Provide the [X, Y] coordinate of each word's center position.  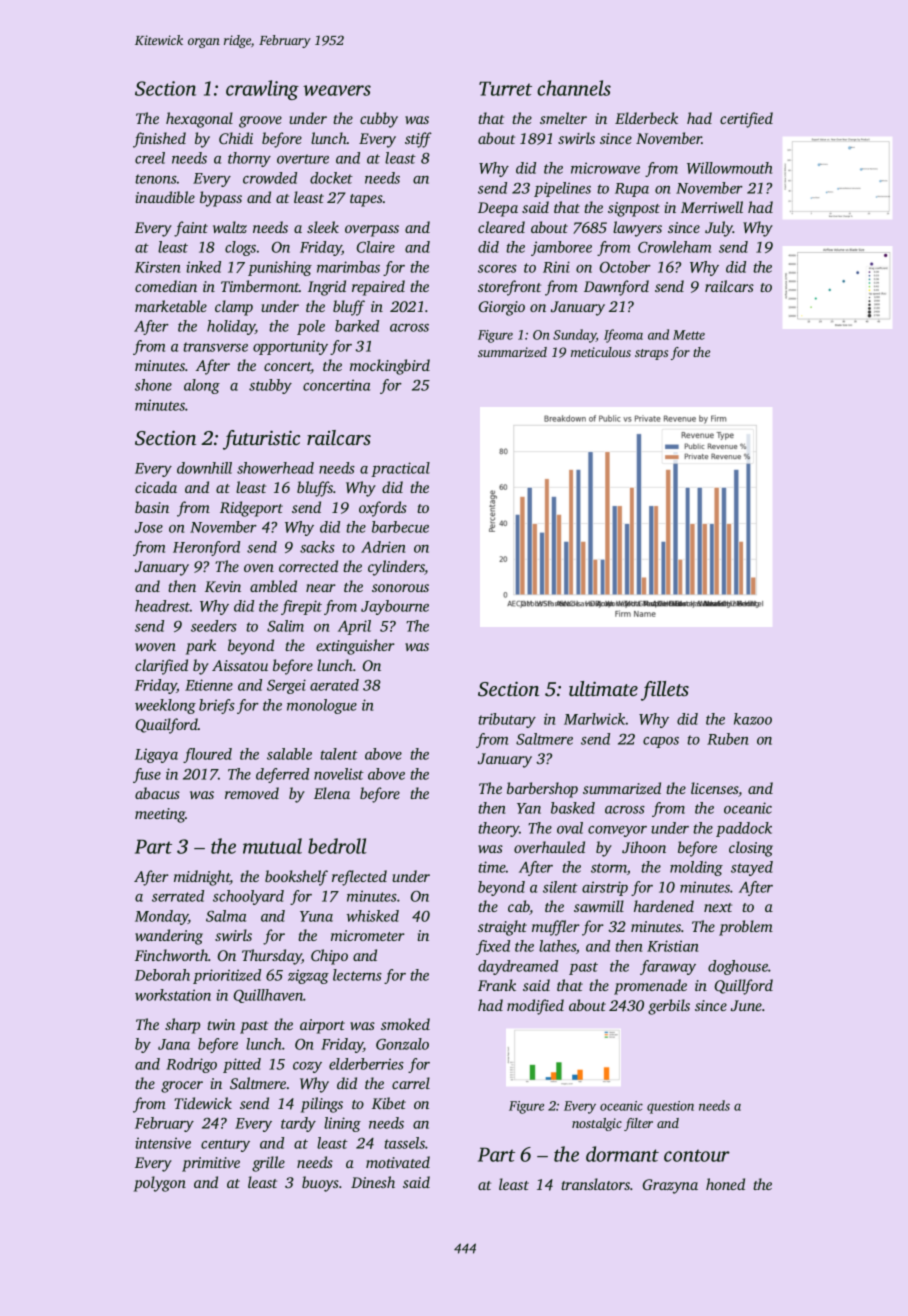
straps [651, 354]
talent [339, 754]
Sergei [286, 686]
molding [696, 868]
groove [260, 122]
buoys [320, 1184]
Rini [556, 267]
